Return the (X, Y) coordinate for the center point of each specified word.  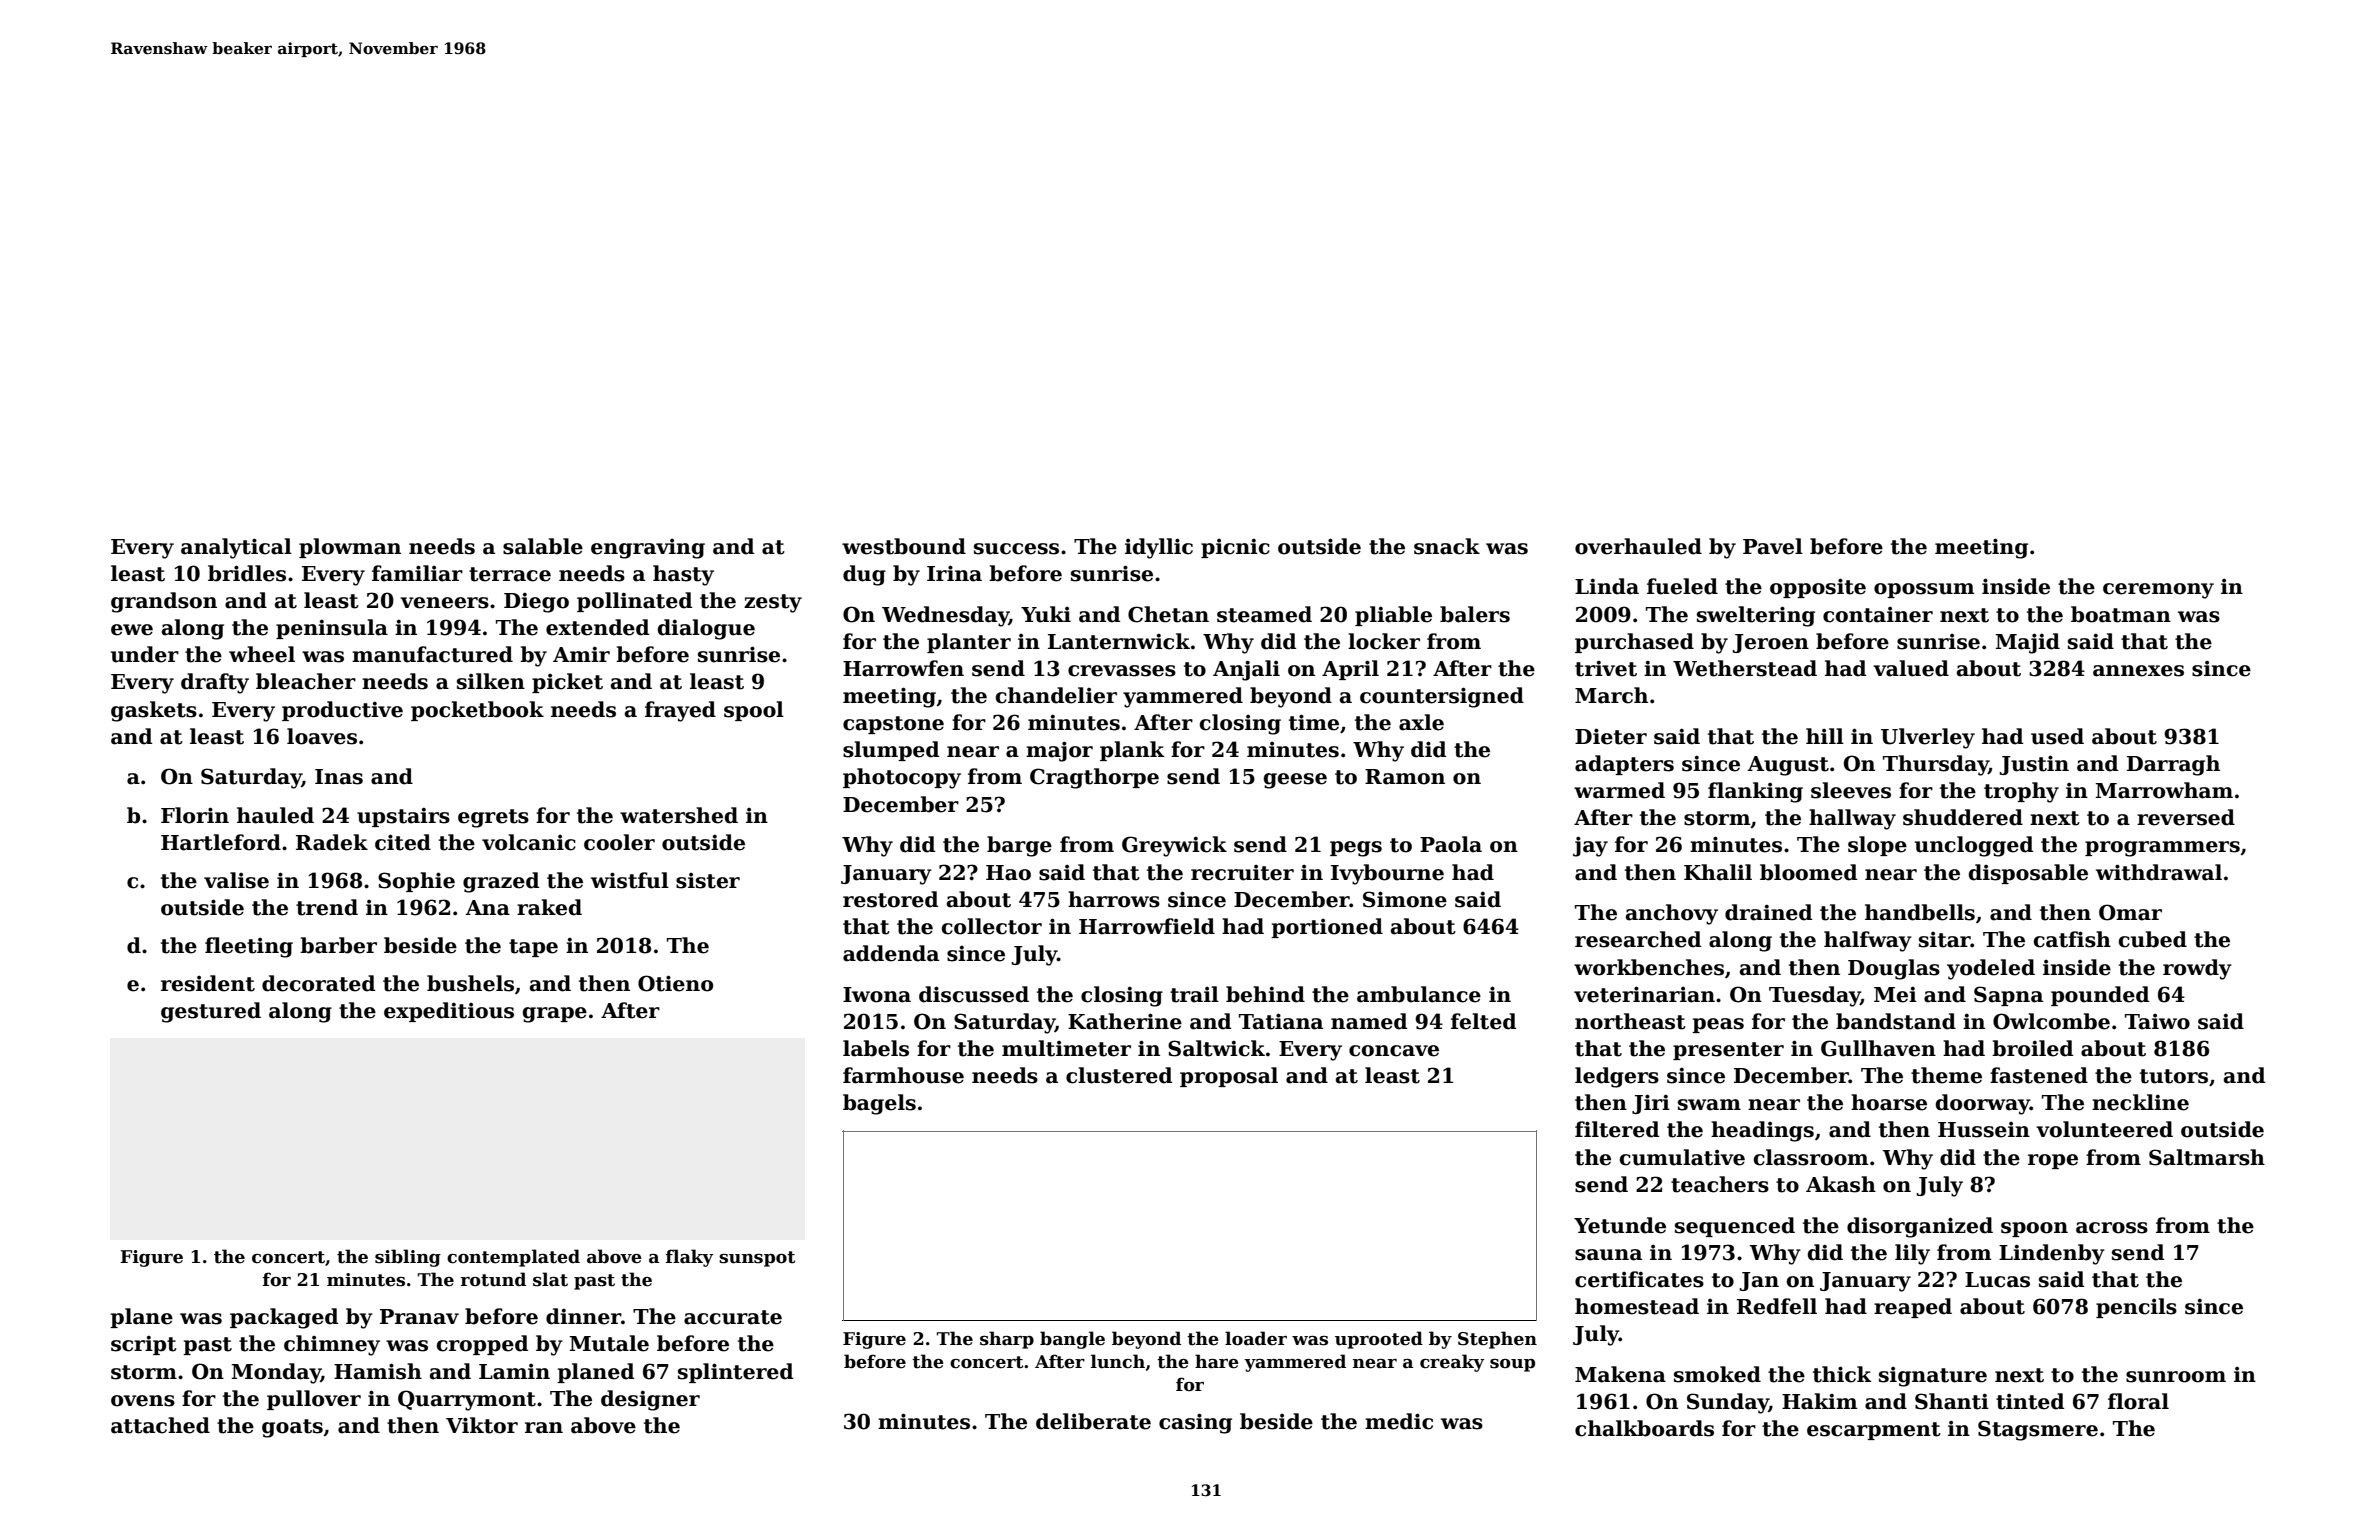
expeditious (449, 1012)
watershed (679, 815)
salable (543, 546)
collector (992, 926)
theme (1946, 1075)
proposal (1229, 1077)
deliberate (1093, 1421)
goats (292, 1428)
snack (1447, 546)
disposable (2028, 874)
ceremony (2158, 591)
